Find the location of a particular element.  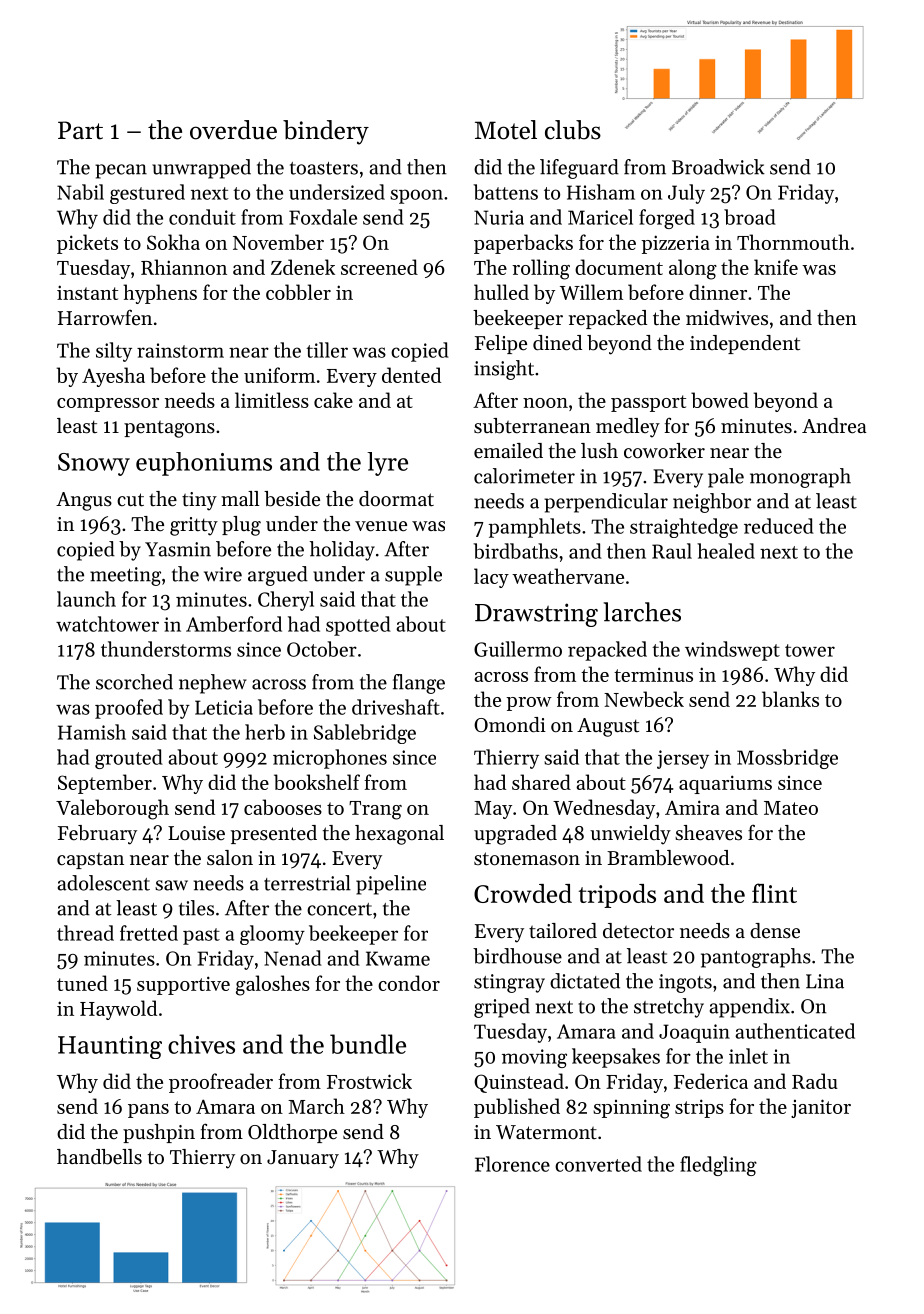

Mossbridge is located at coordinates (787, 759).
